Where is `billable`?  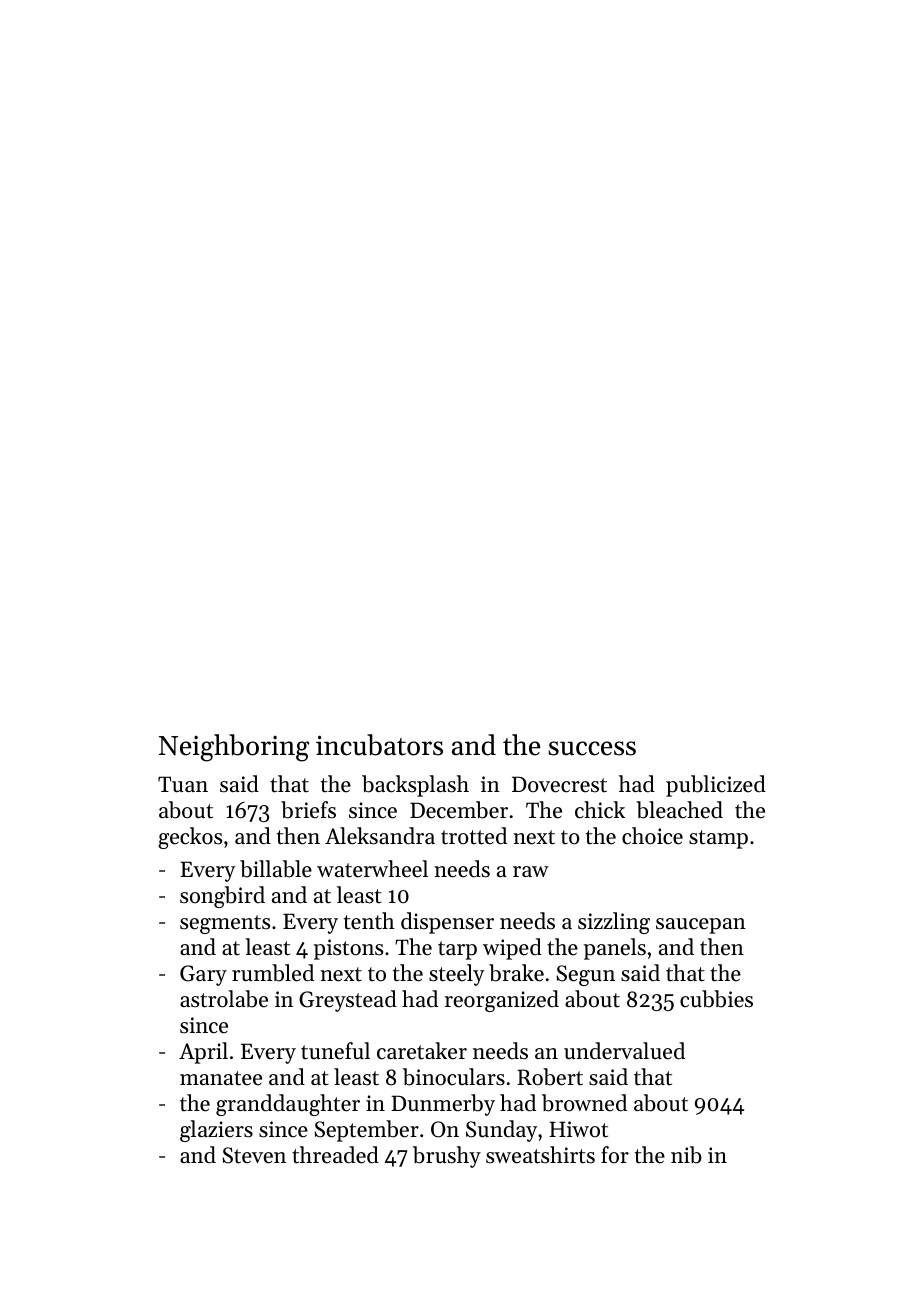 billable is located at coordinates (276, 869).
